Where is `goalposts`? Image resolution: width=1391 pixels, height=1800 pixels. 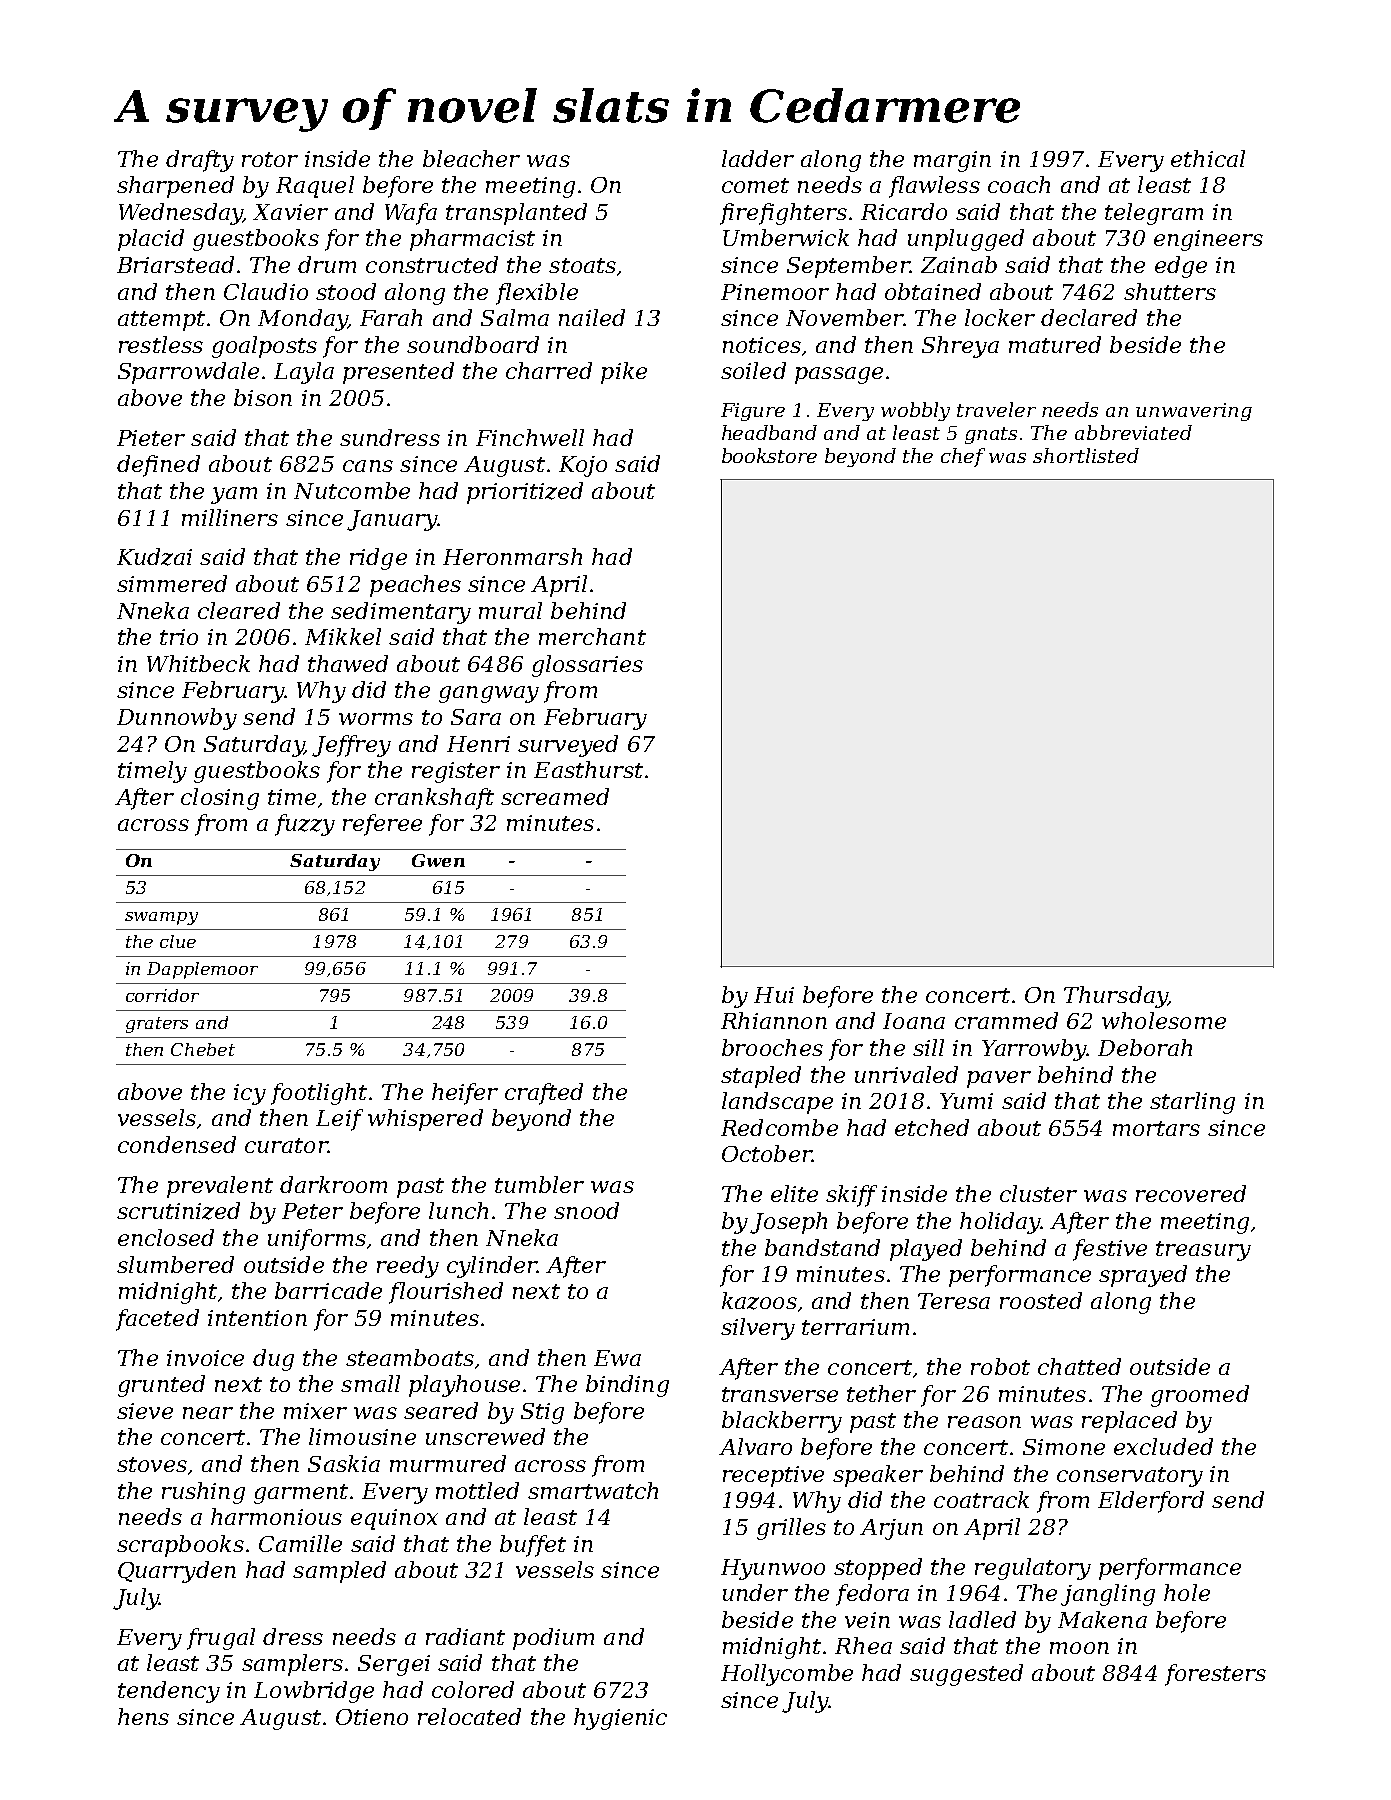 goalposts is located at coordinates (264, 347).
